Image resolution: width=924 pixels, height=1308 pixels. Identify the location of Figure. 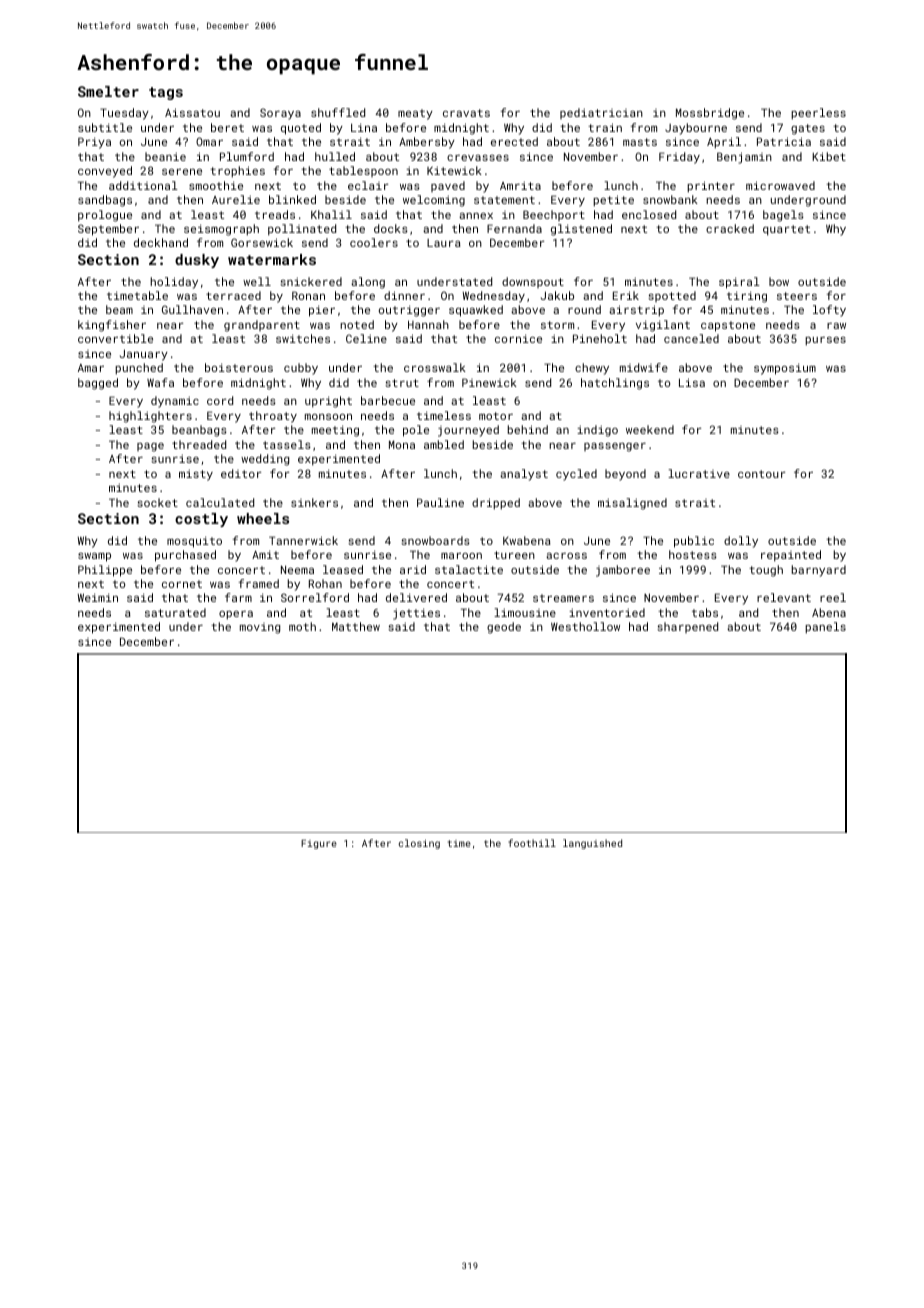
(319, 844).
